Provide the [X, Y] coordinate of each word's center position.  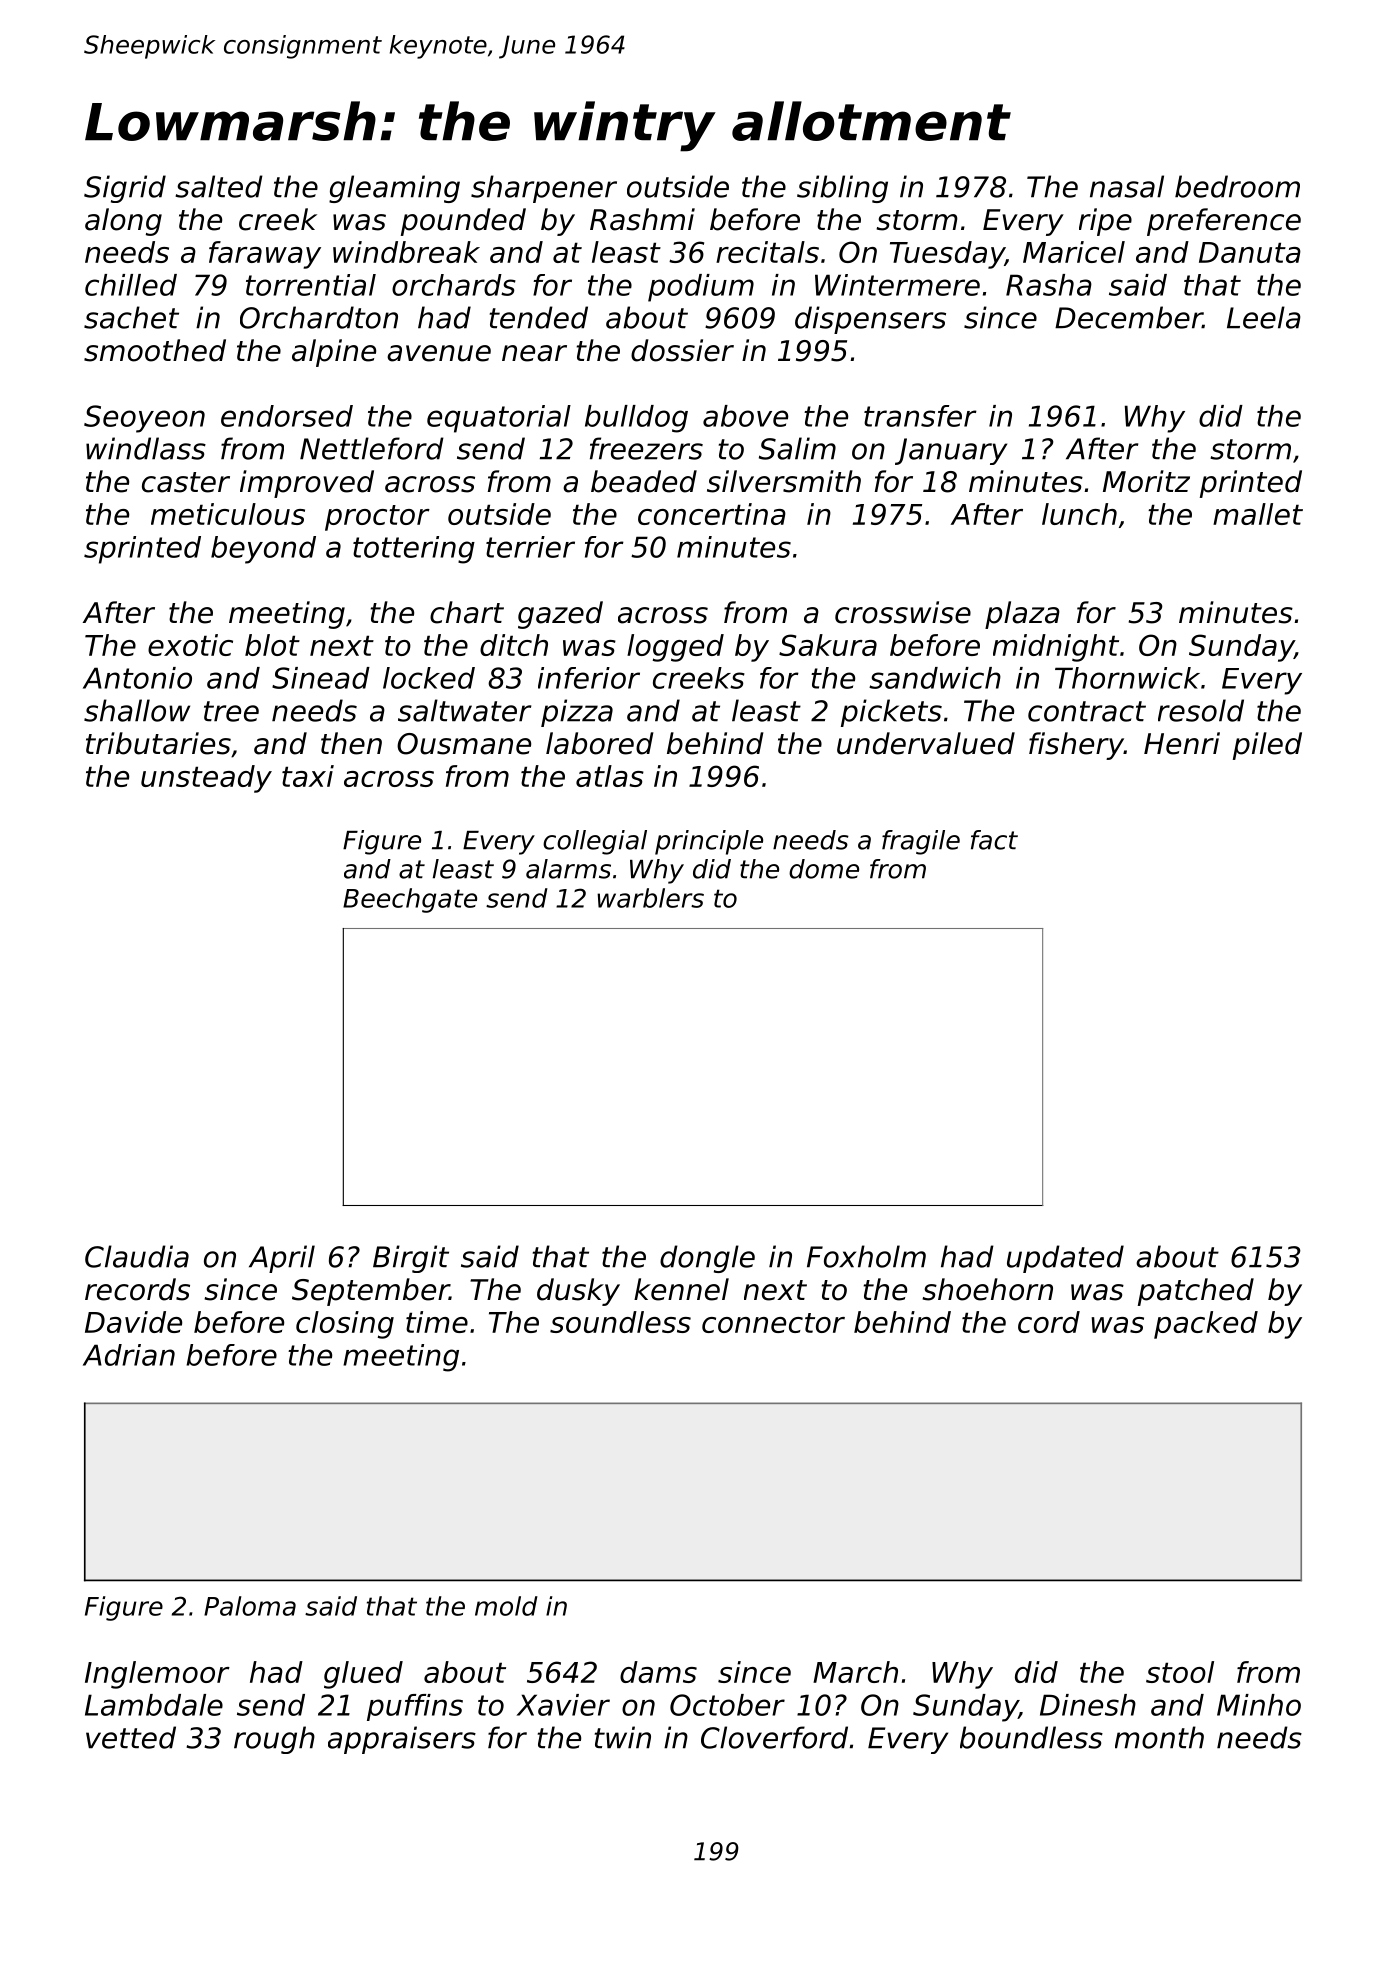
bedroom [1237, 186]
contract [1087, 711]
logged [675, 648]
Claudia [137, 1256]
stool [1180, 1672]
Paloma [250, 1606]
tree [231, 711]
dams [658, 1672]
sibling [842, 189]
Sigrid [125, 189]
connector [773, 1323]
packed [1206, 1325]
